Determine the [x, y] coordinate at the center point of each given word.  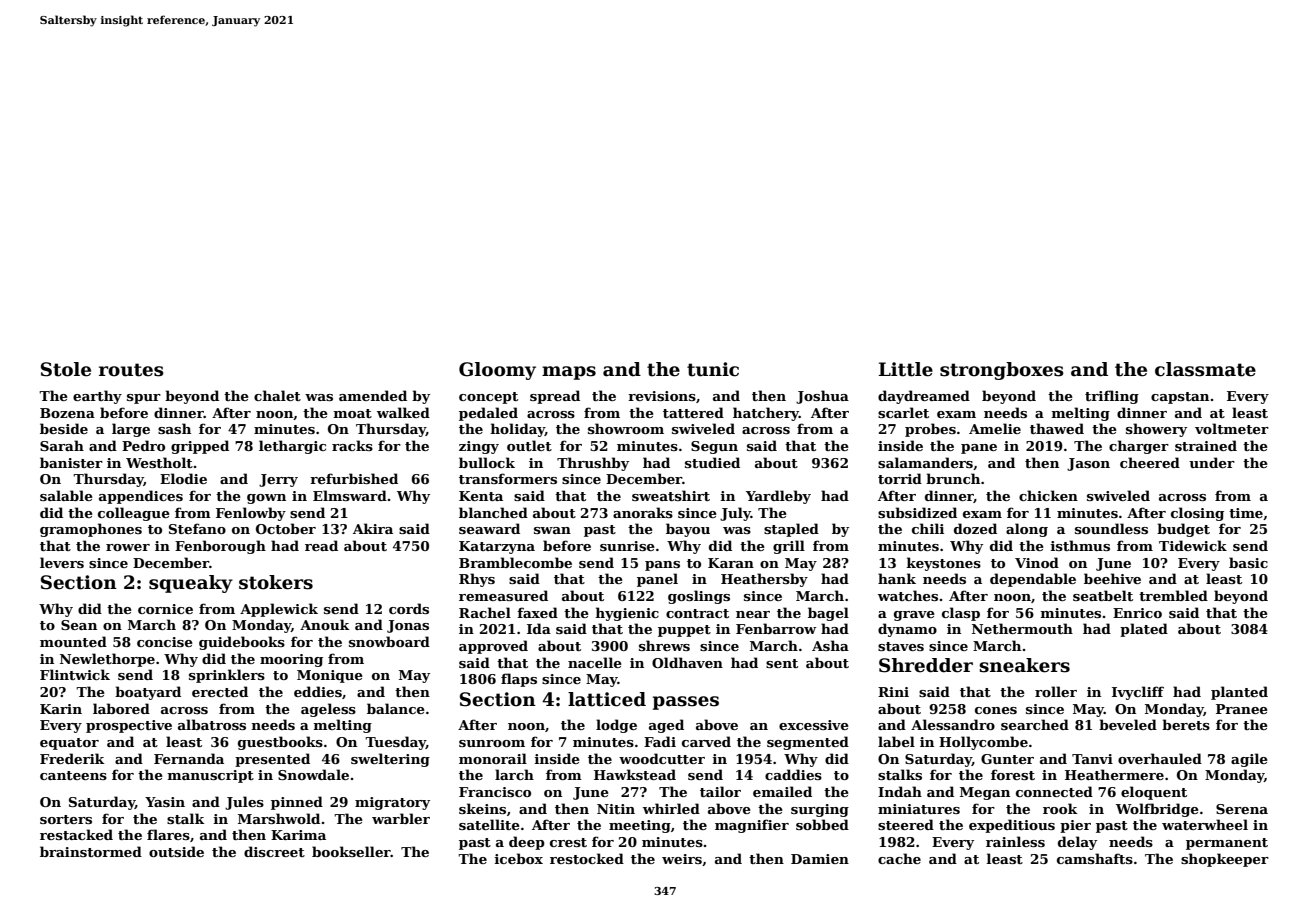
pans [662, 566]
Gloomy [497, 371]
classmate [1205, 369]
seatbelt [1103, 595]
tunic [713, 369]
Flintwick [75, 674]
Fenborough [220, 547]
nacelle [595, 662]
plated [1144, 630]
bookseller [351, 851]
